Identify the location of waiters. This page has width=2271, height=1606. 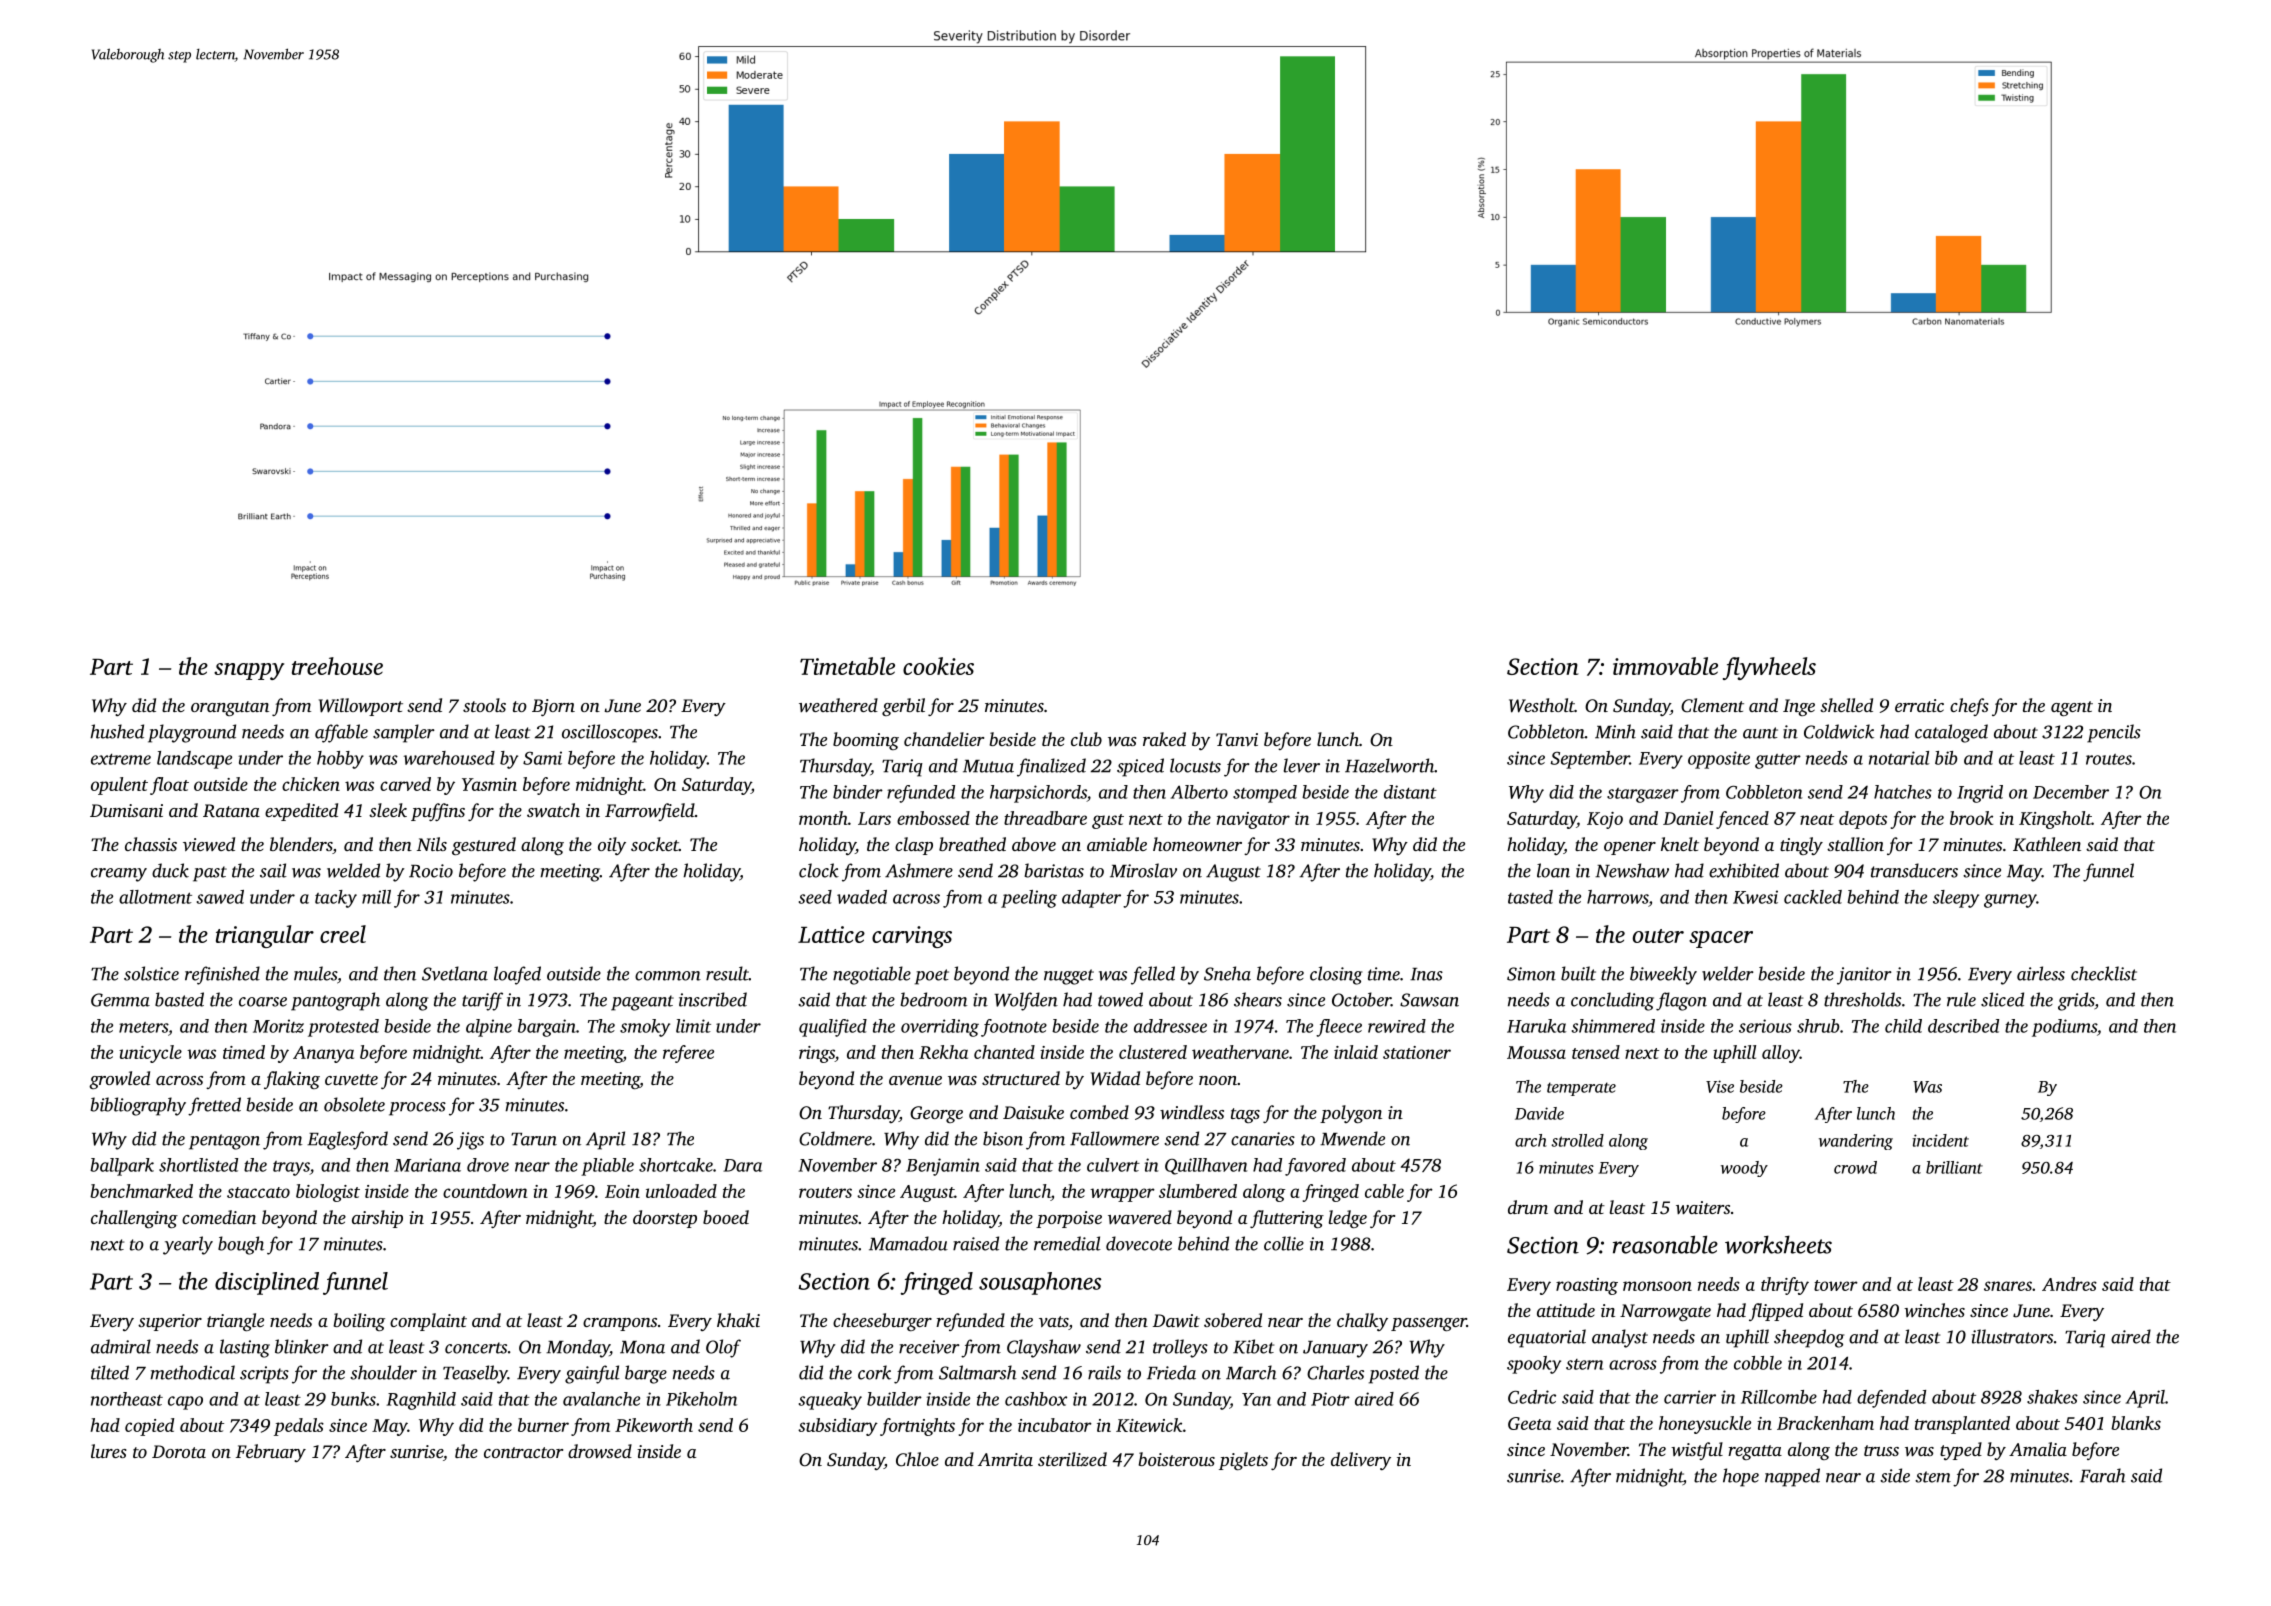
(1703, 1207).
